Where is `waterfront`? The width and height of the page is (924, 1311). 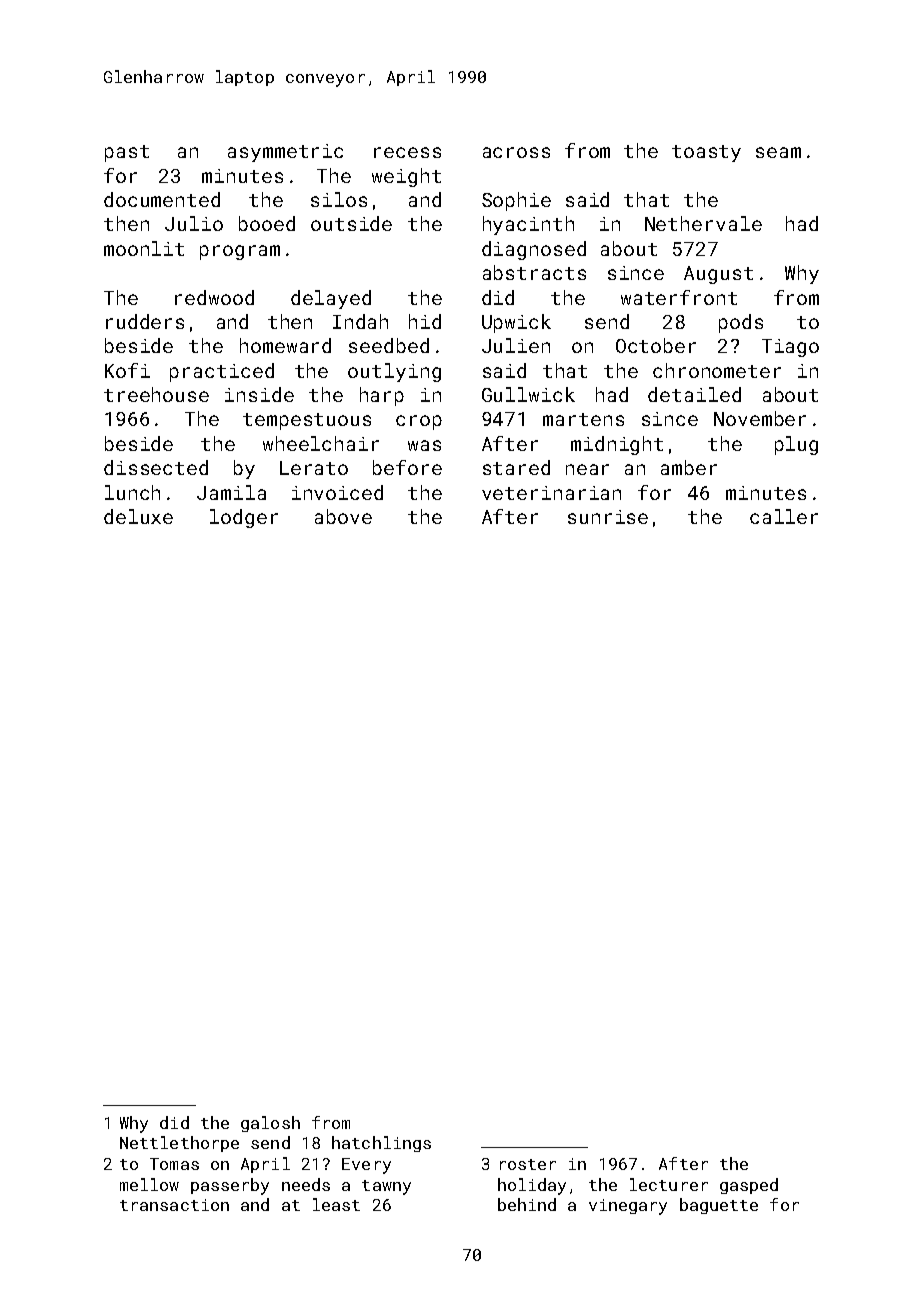
waterfront is located at coordinates (679, 297).
